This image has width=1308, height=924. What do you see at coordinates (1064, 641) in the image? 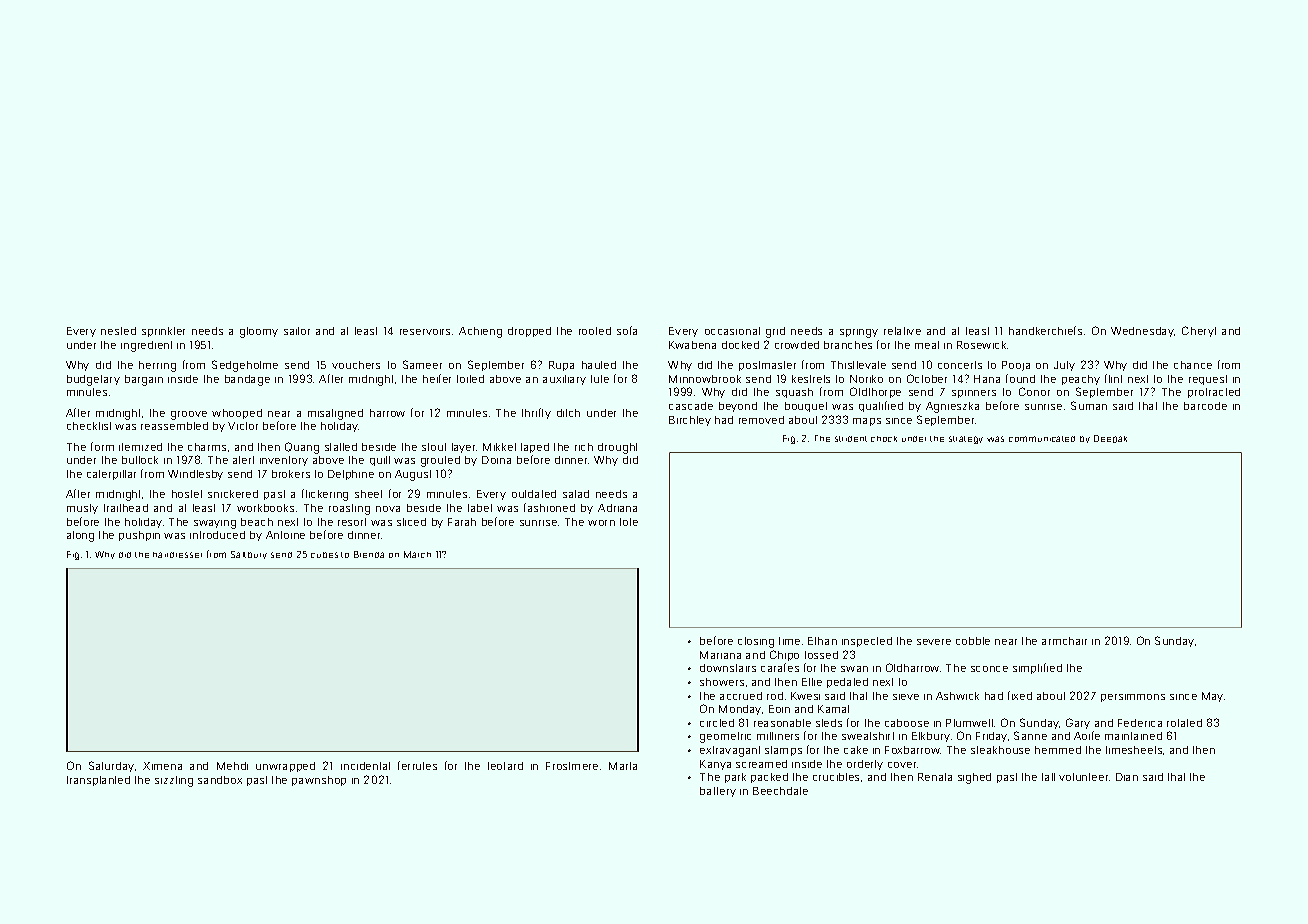
I see `armchair` at bounding box center [1064, 641].
